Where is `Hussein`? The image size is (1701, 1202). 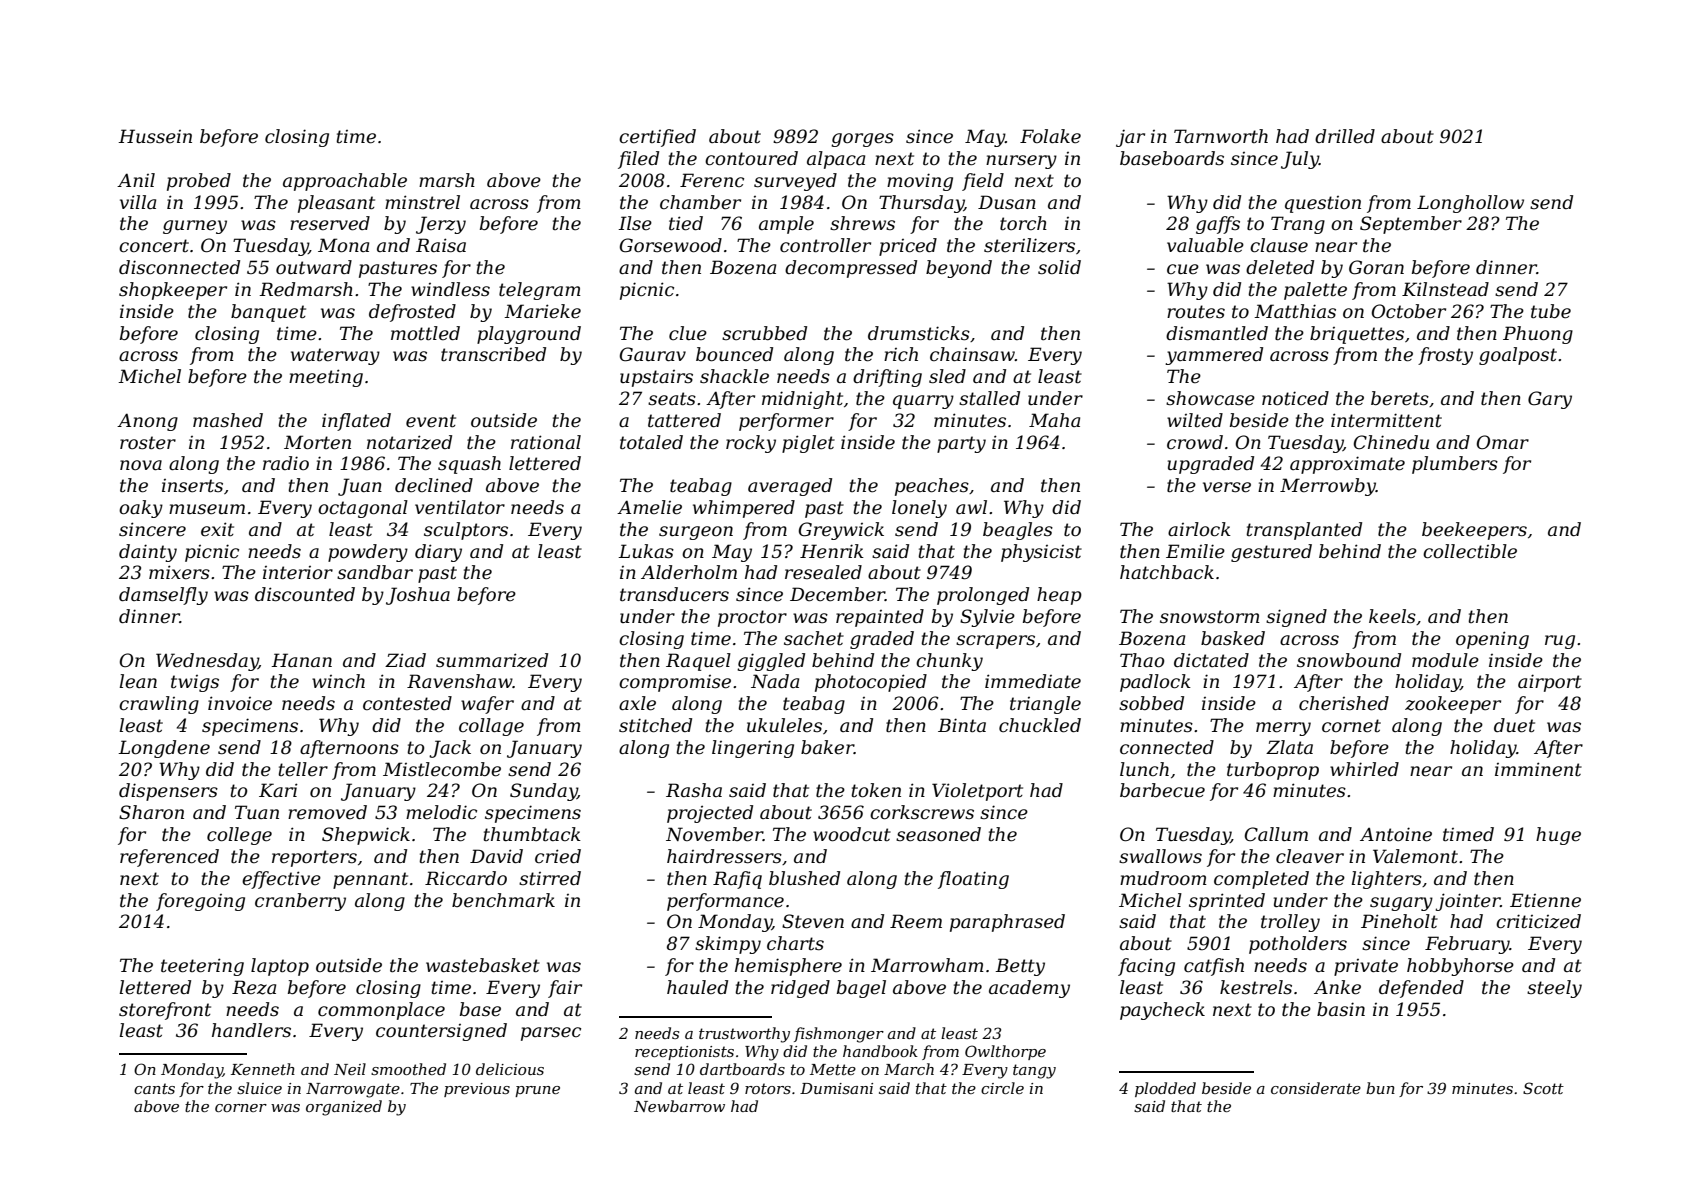
Hussein is located at coordinates (155, 136).
